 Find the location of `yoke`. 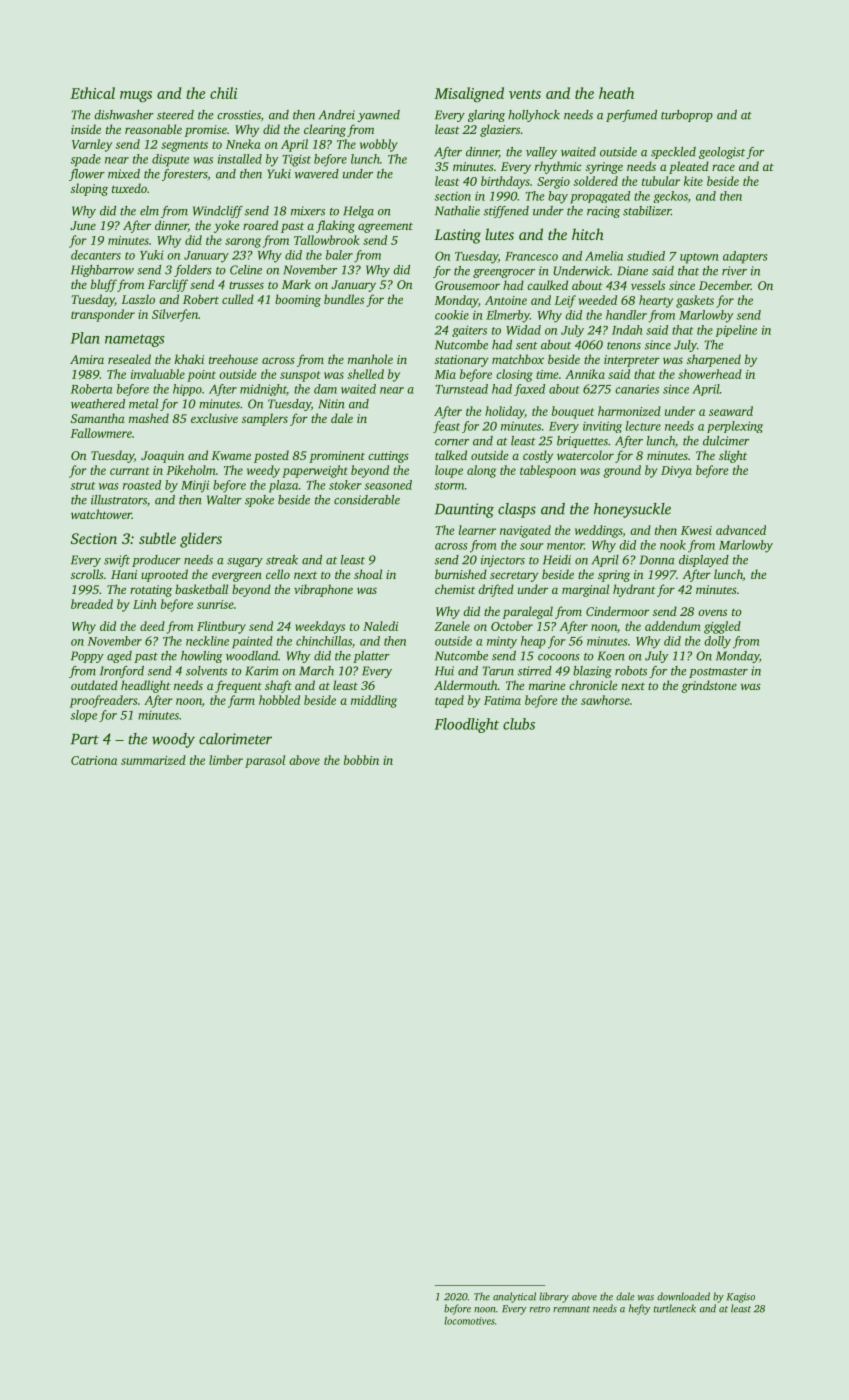

yoke is located at coordinates (226, 226).
